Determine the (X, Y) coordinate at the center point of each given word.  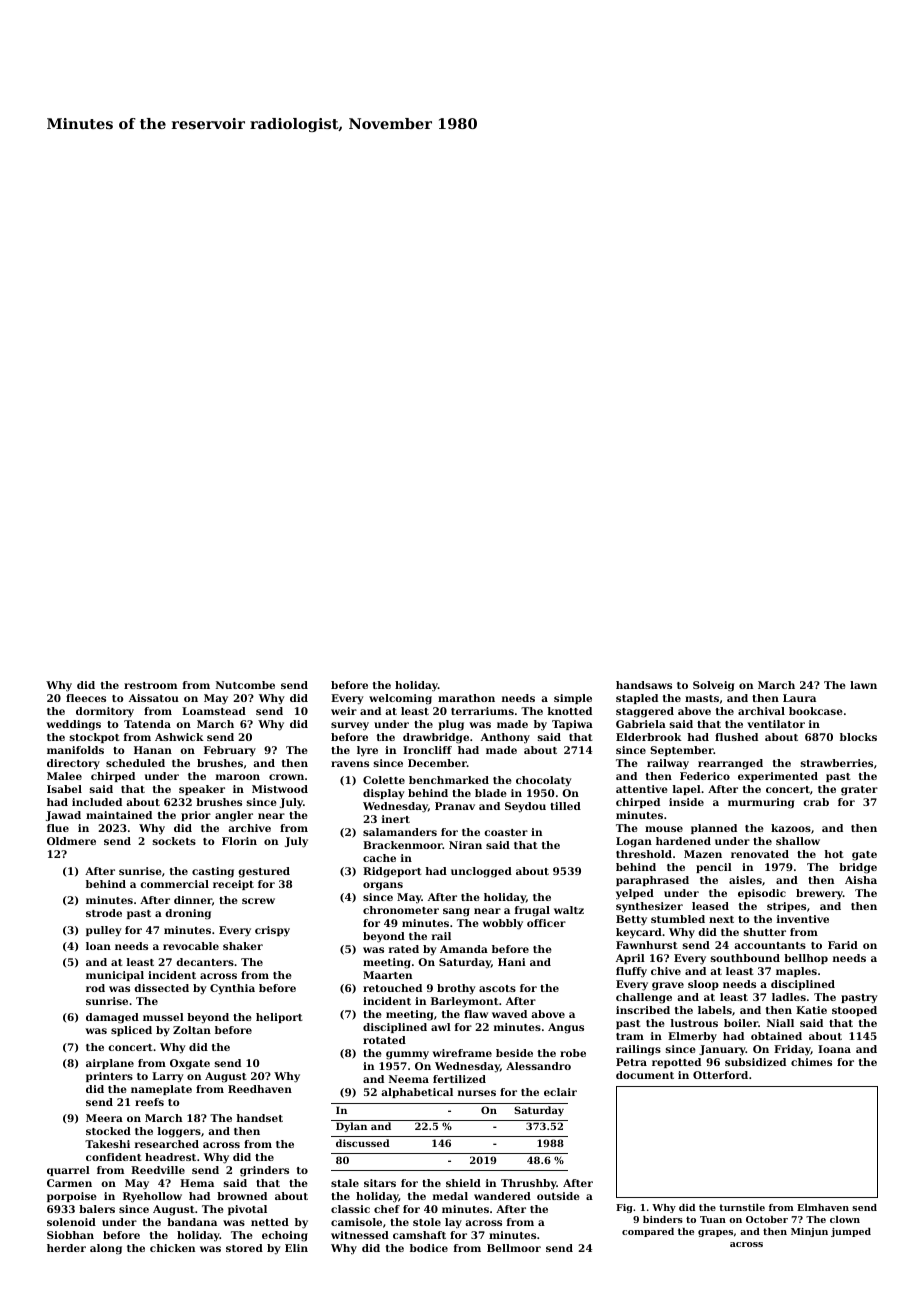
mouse (664, 829)
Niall (780, 1023)
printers (109, 1077)
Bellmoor (514, 1248)
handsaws (644, 685)
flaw (476, 1014)
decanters (205, 962)
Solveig (714, 686)
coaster (506, 832)
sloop (703, 985)
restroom (150, 685)
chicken (172, 1248)
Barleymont (465, 1002)
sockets (174, 841)
